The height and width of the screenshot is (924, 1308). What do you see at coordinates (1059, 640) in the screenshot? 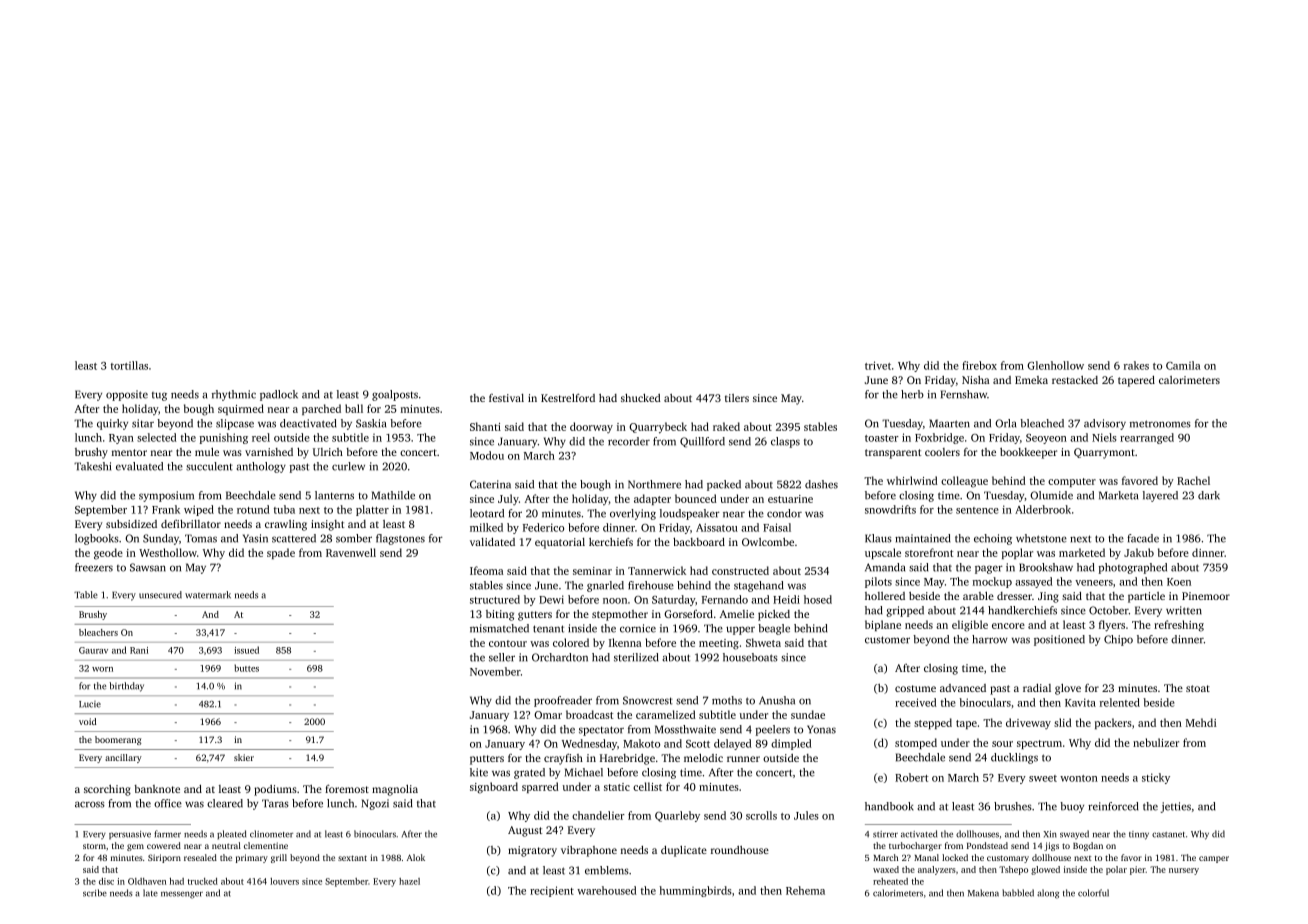
I see `positioned` at bounding box center [1059, 640].
